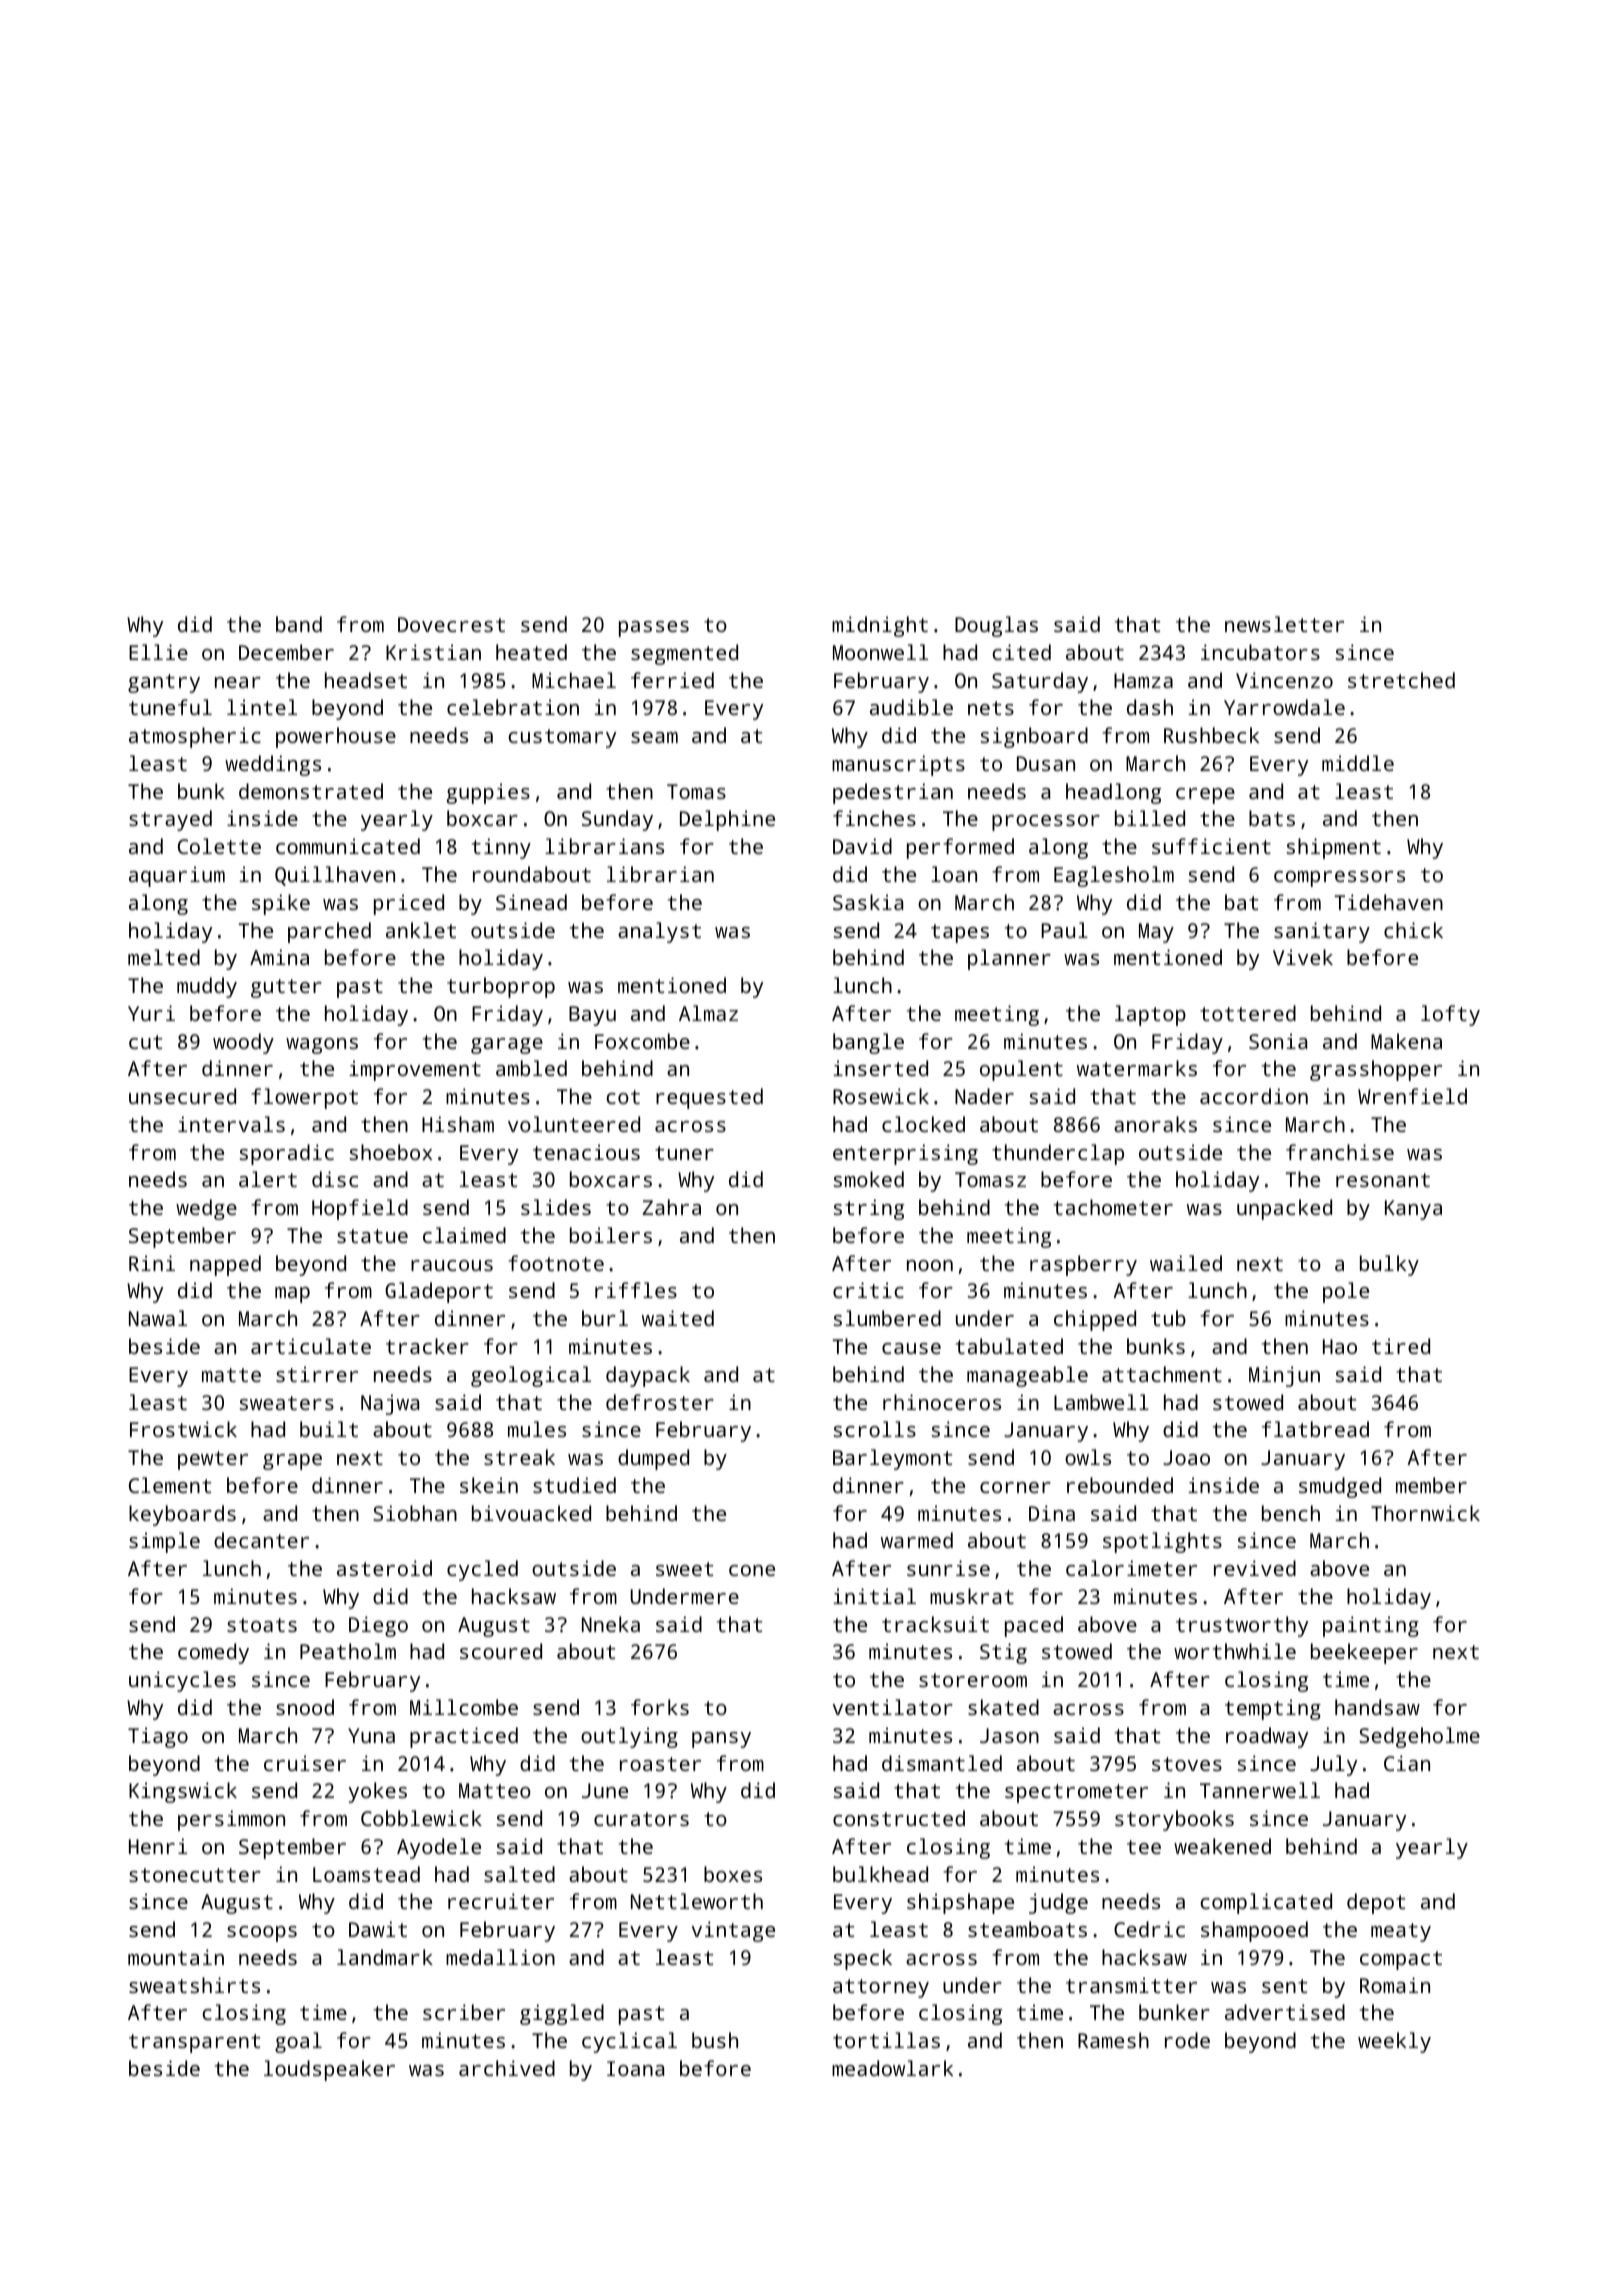 This page has width=1620, height=2292. I want to click on tachometer, so click(1113, 1207).
